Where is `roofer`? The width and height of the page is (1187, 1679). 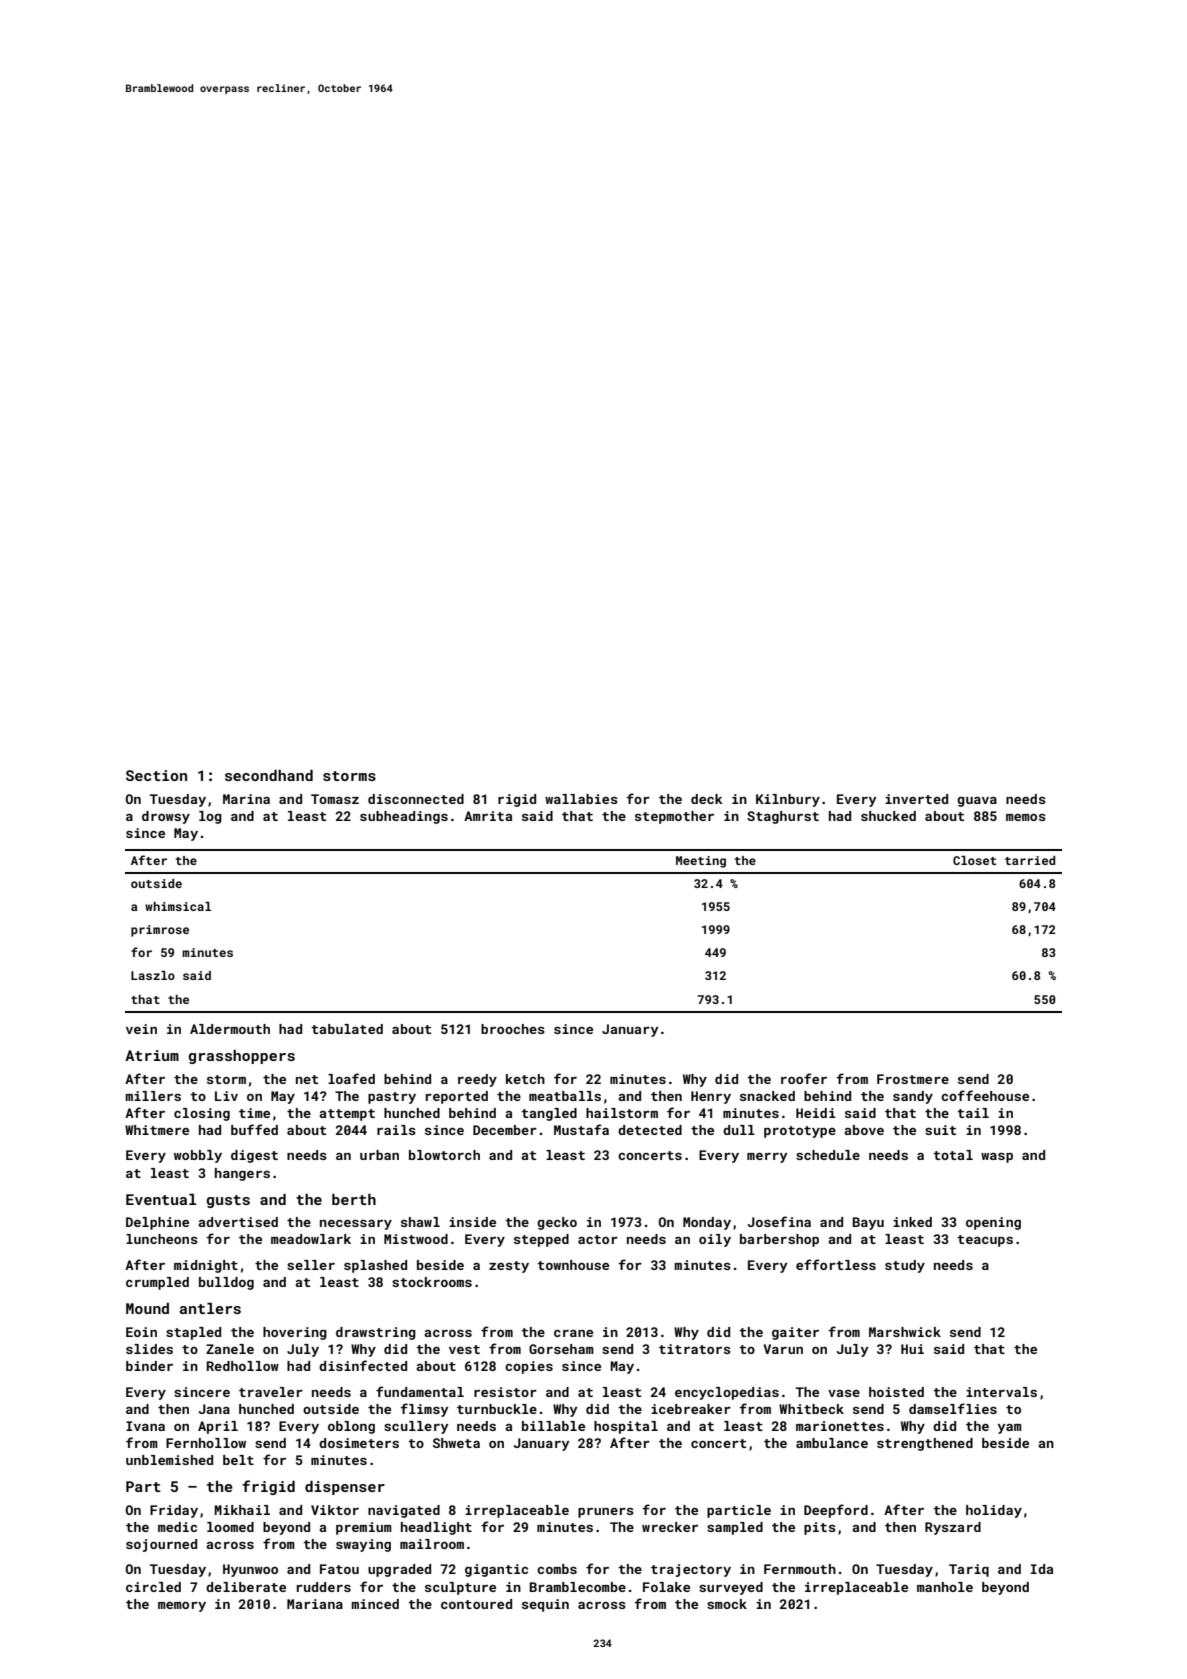 roofer is located at coordinates (804, 1078).
